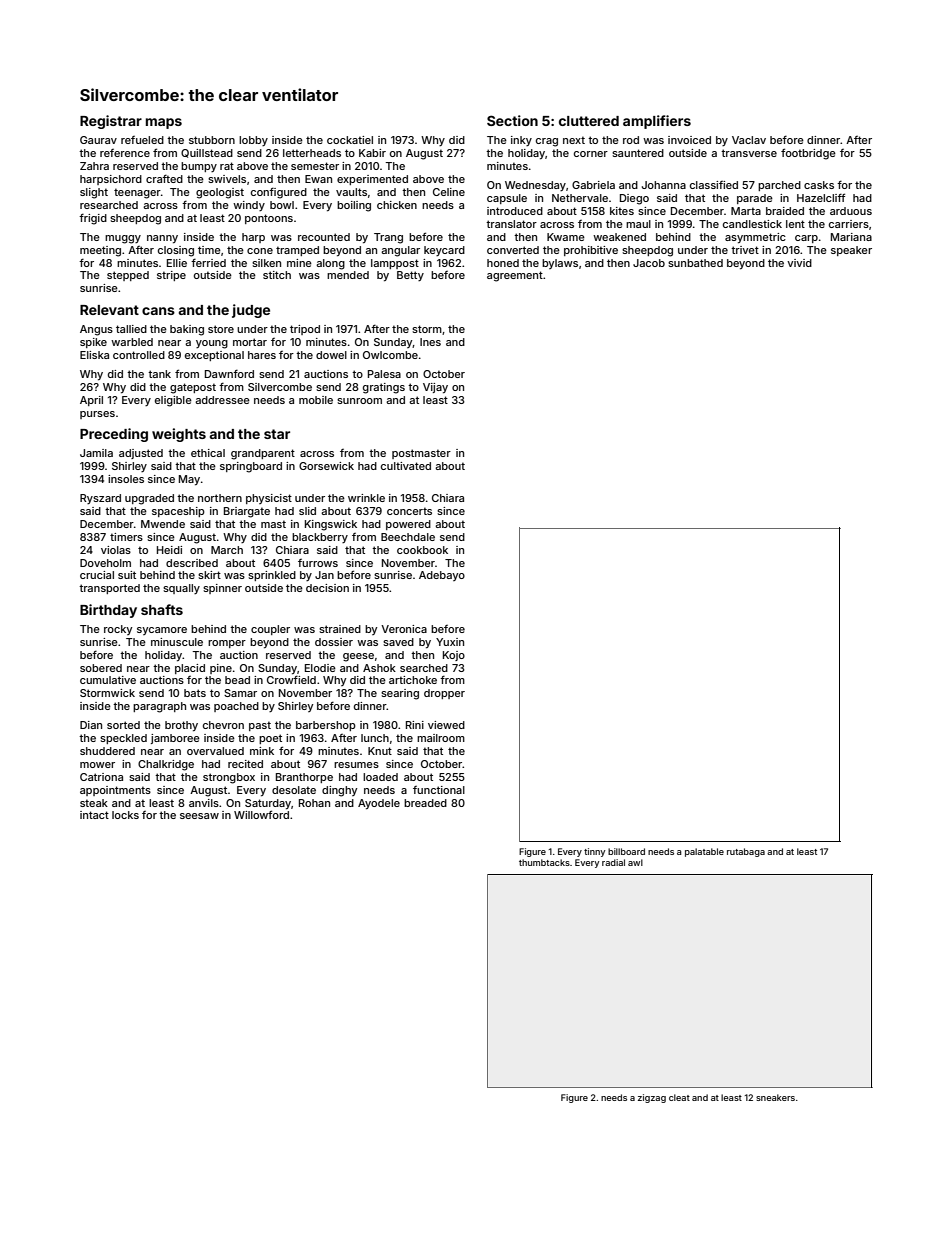  What do you see at coordinates (652, 1098) in the screenshot?
I see `zigzag` at bounding box center [652, 1098].
